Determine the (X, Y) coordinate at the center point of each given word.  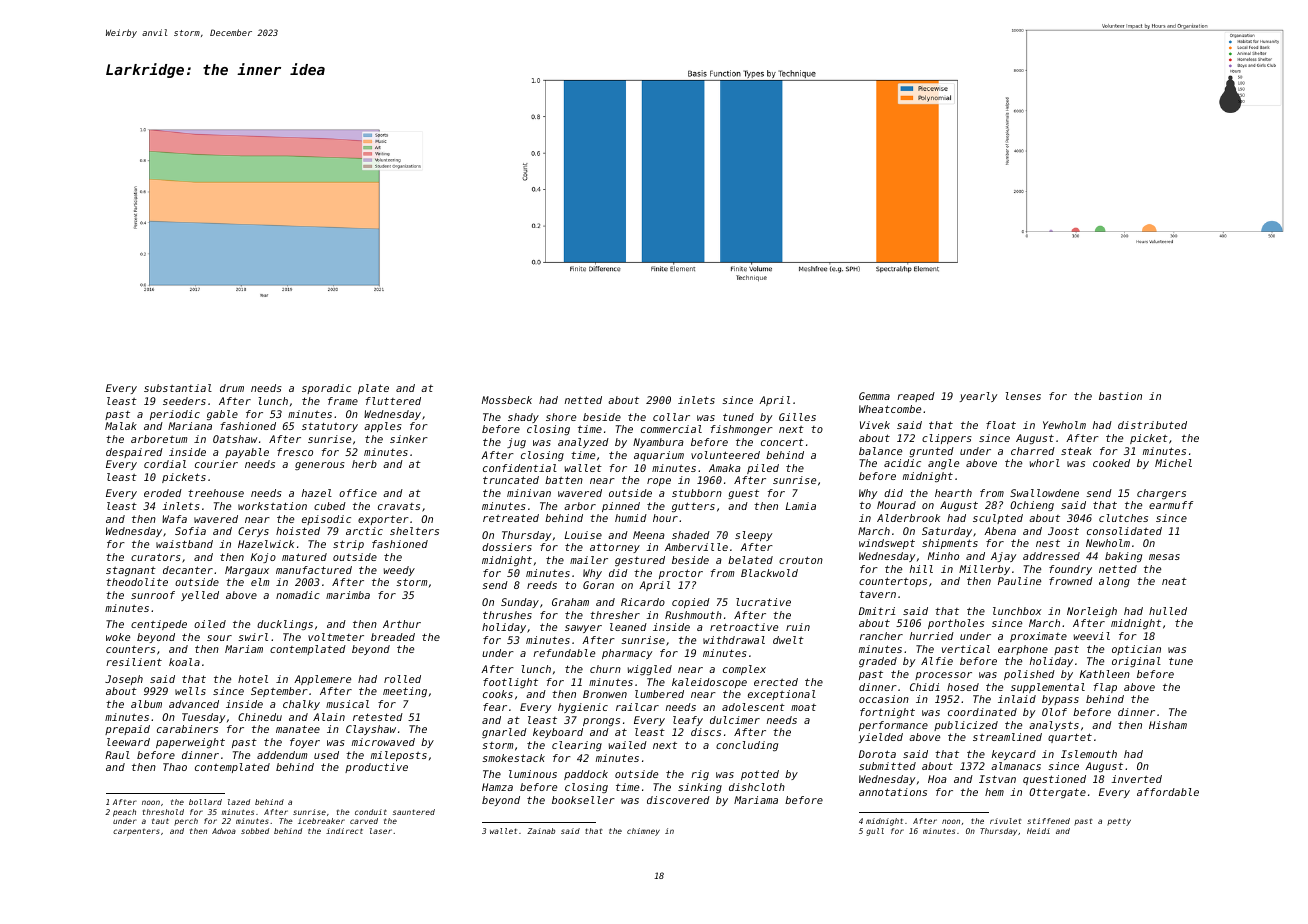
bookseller (583, 800)
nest (1048, 543)
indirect (344, 831)
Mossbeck (507, 400)
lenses (1023, 396)
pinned (621, 507)
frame (343, 401)
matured (304, 557)
